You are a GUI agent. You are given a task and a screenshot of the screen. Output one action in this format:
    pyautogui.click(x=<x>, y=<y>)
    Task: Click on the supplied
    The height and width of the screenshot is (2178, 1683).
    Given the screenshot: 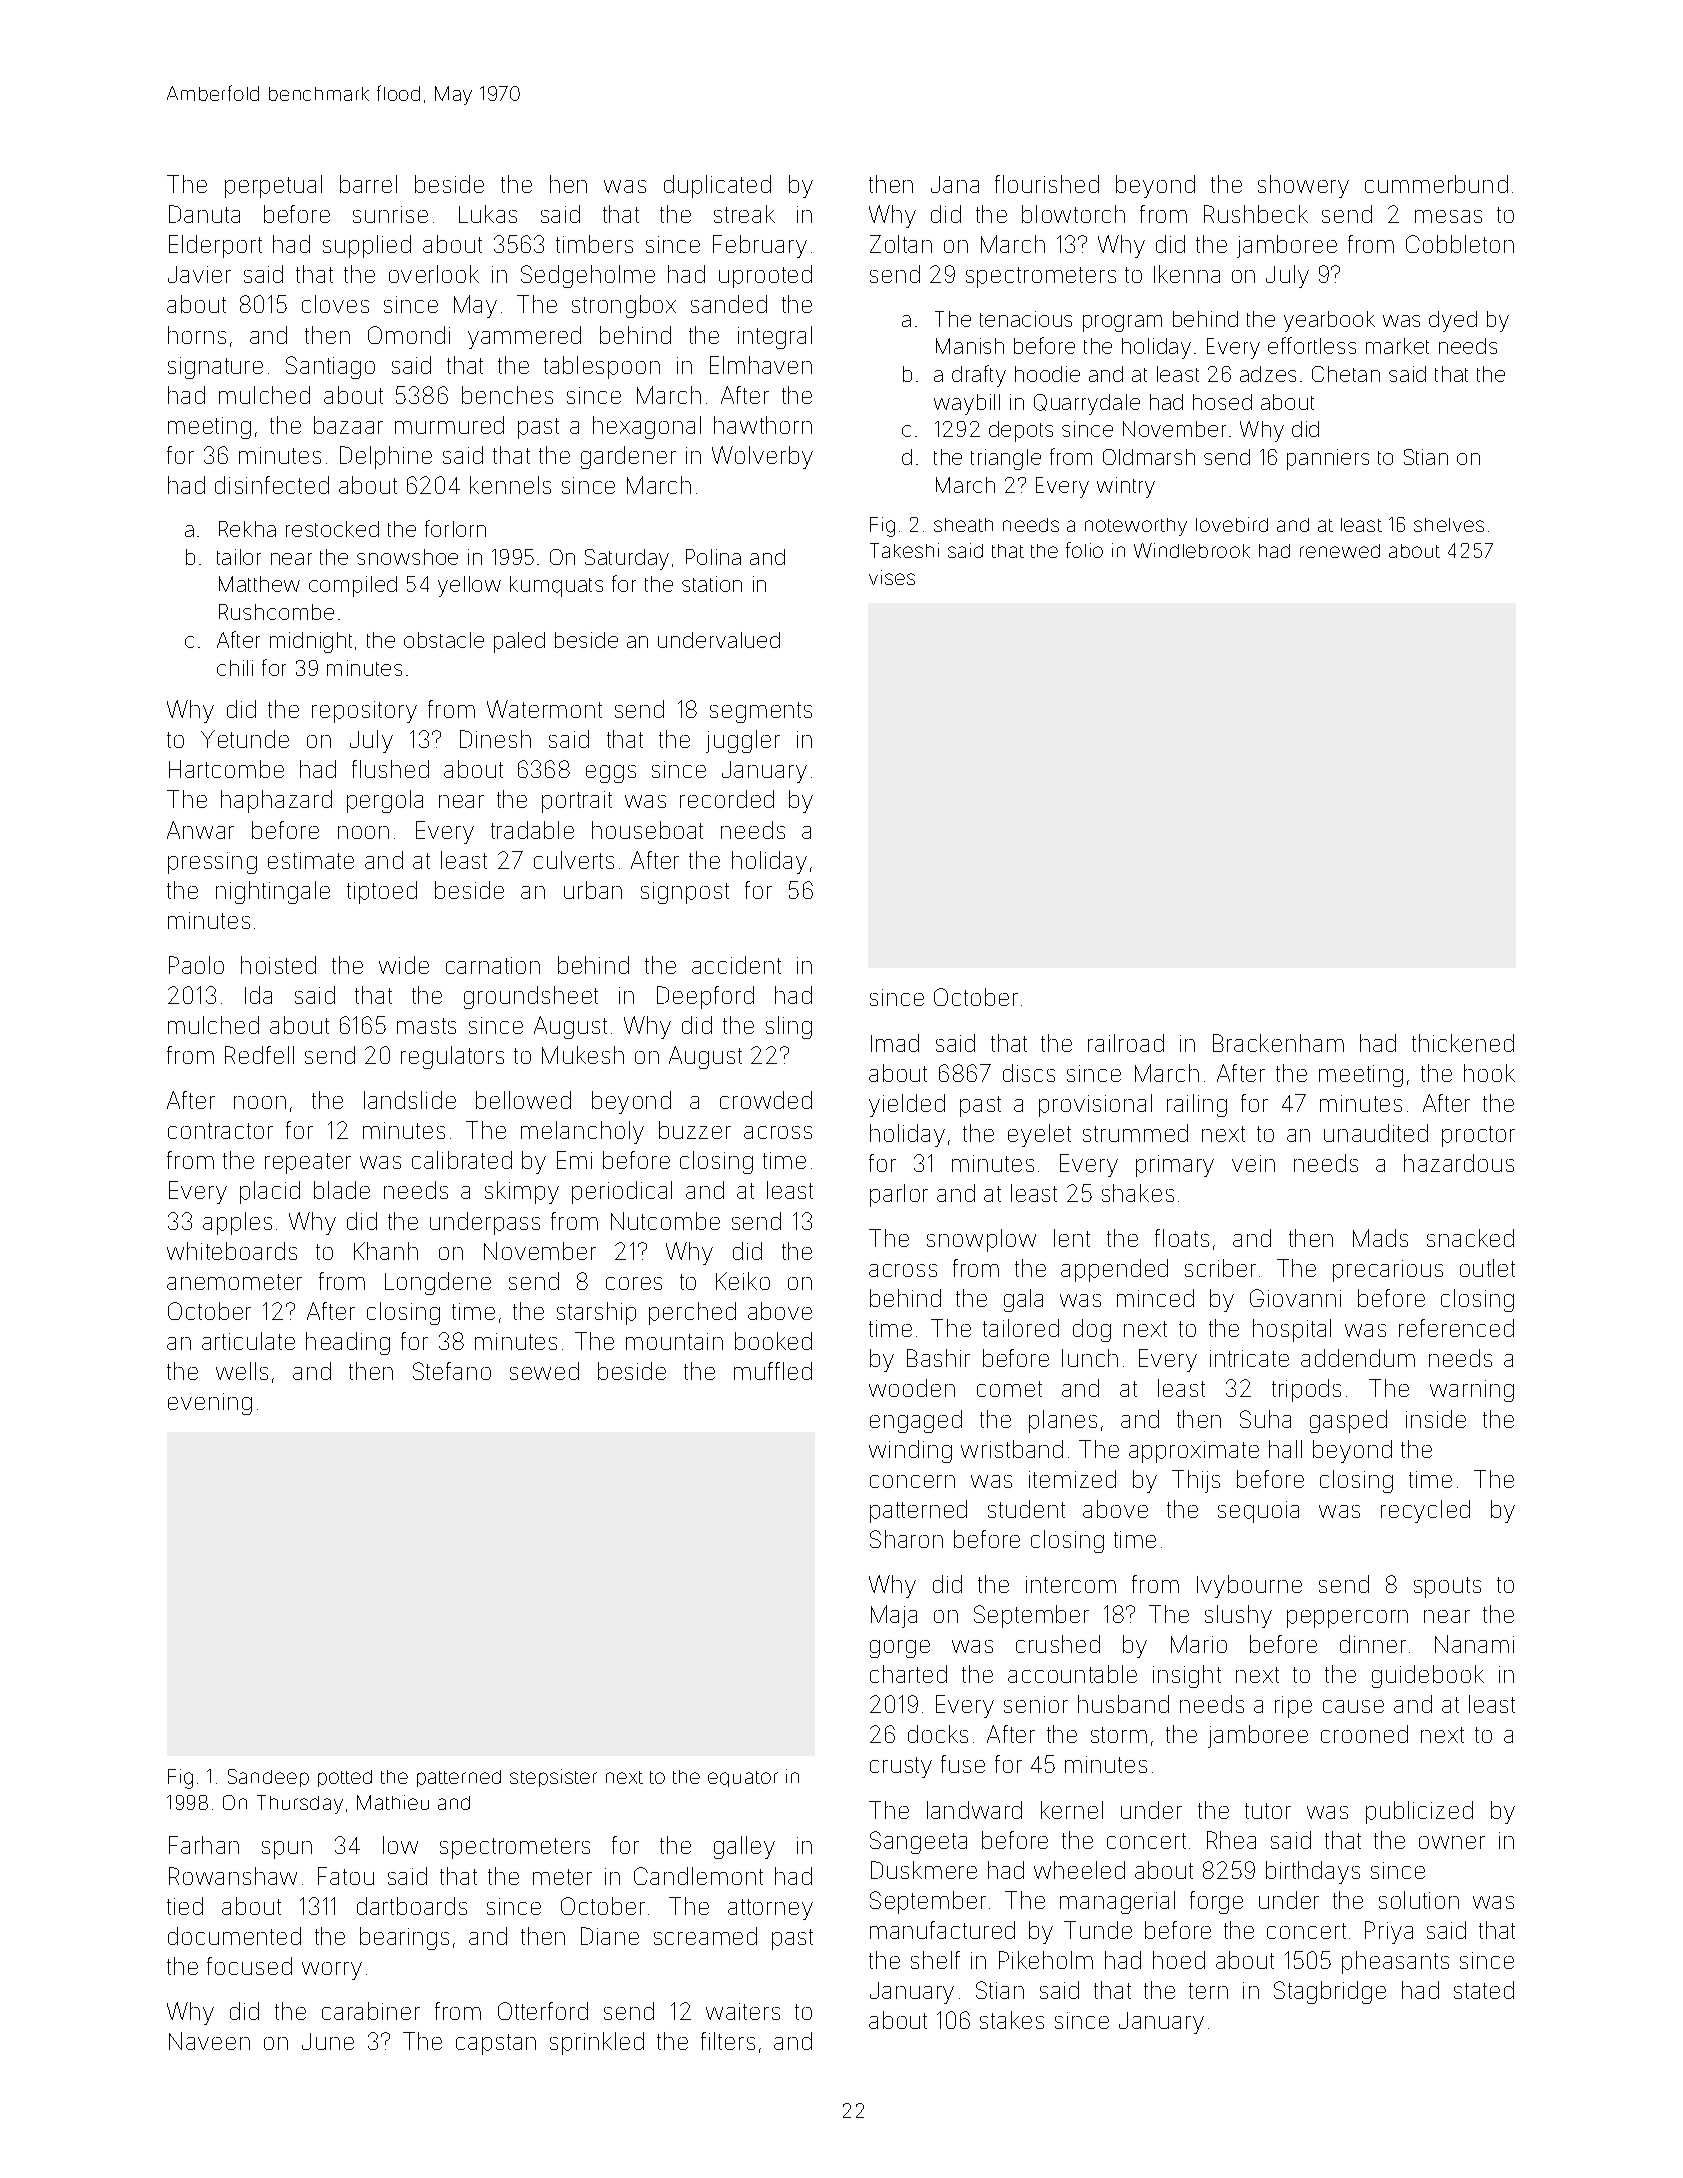 What is the action you would take?
    pyautogui.click(x=367, y=246)
